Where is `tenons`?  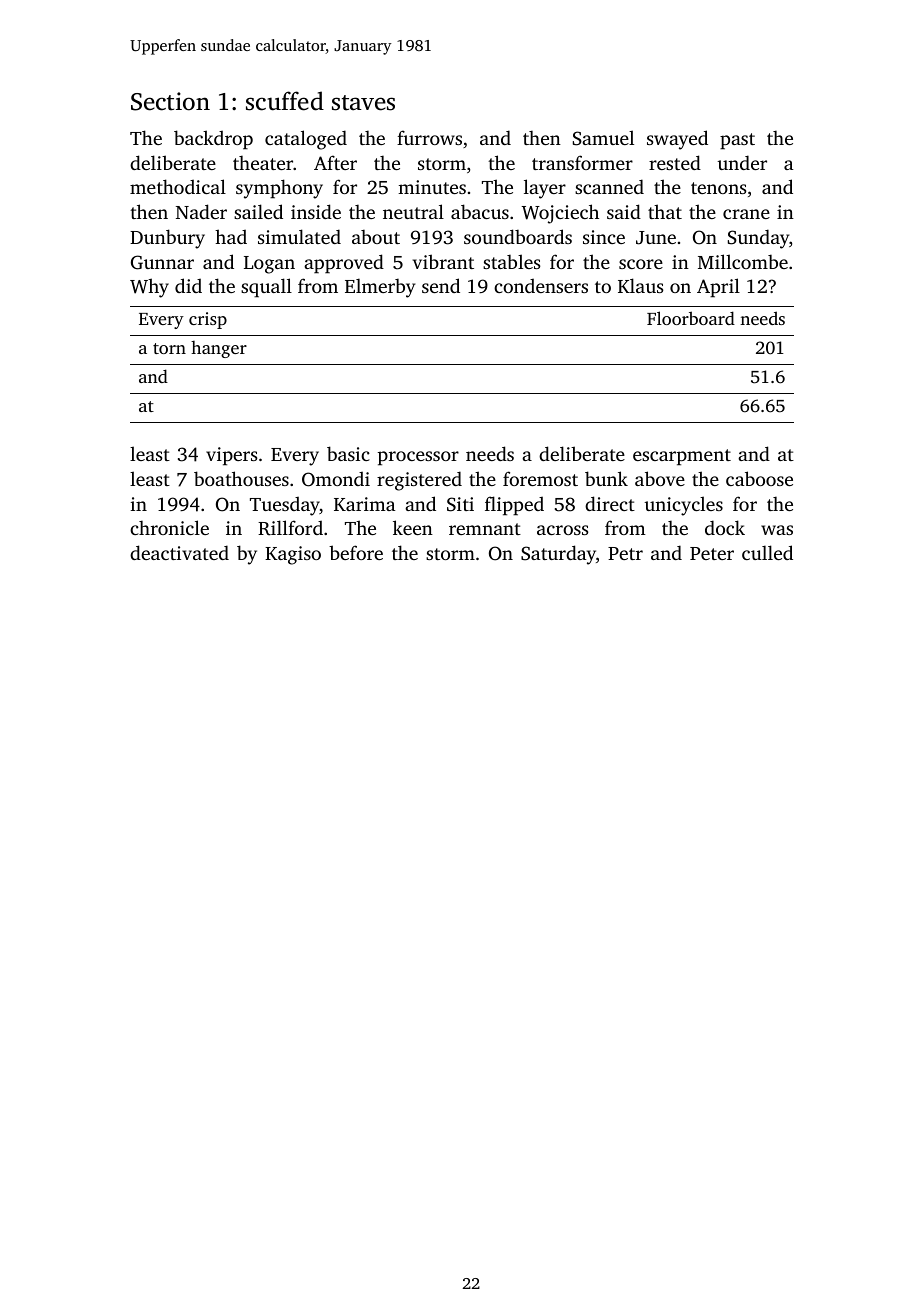 tenons is located at coordinates (718, 188).
